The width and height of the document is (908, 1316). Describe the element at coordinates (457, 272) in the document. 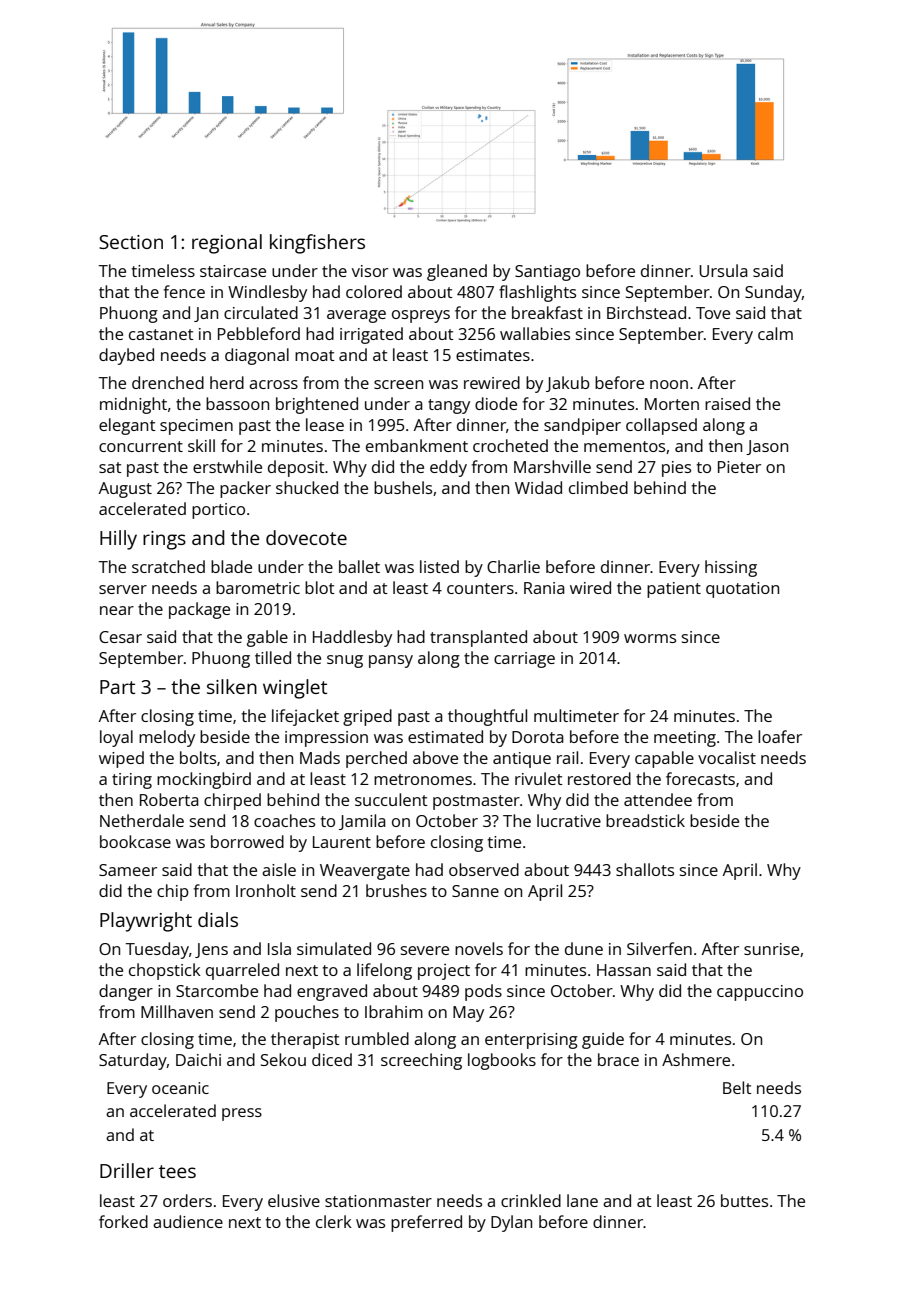

I see `gleaned` at that location.
